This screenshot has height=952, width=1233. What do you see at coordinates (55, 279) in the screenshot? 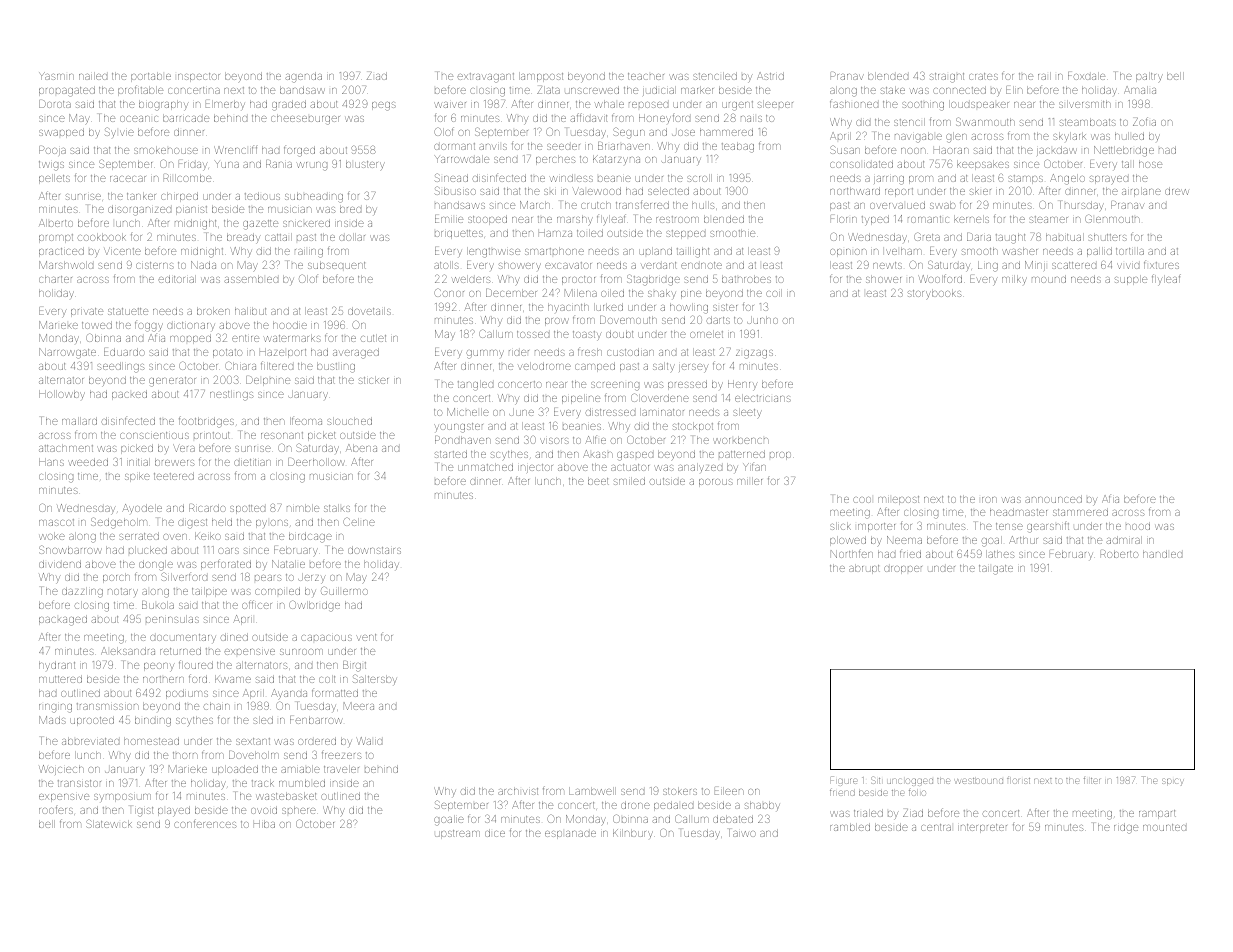
I see `charter` at bounding box center [55, 279].
